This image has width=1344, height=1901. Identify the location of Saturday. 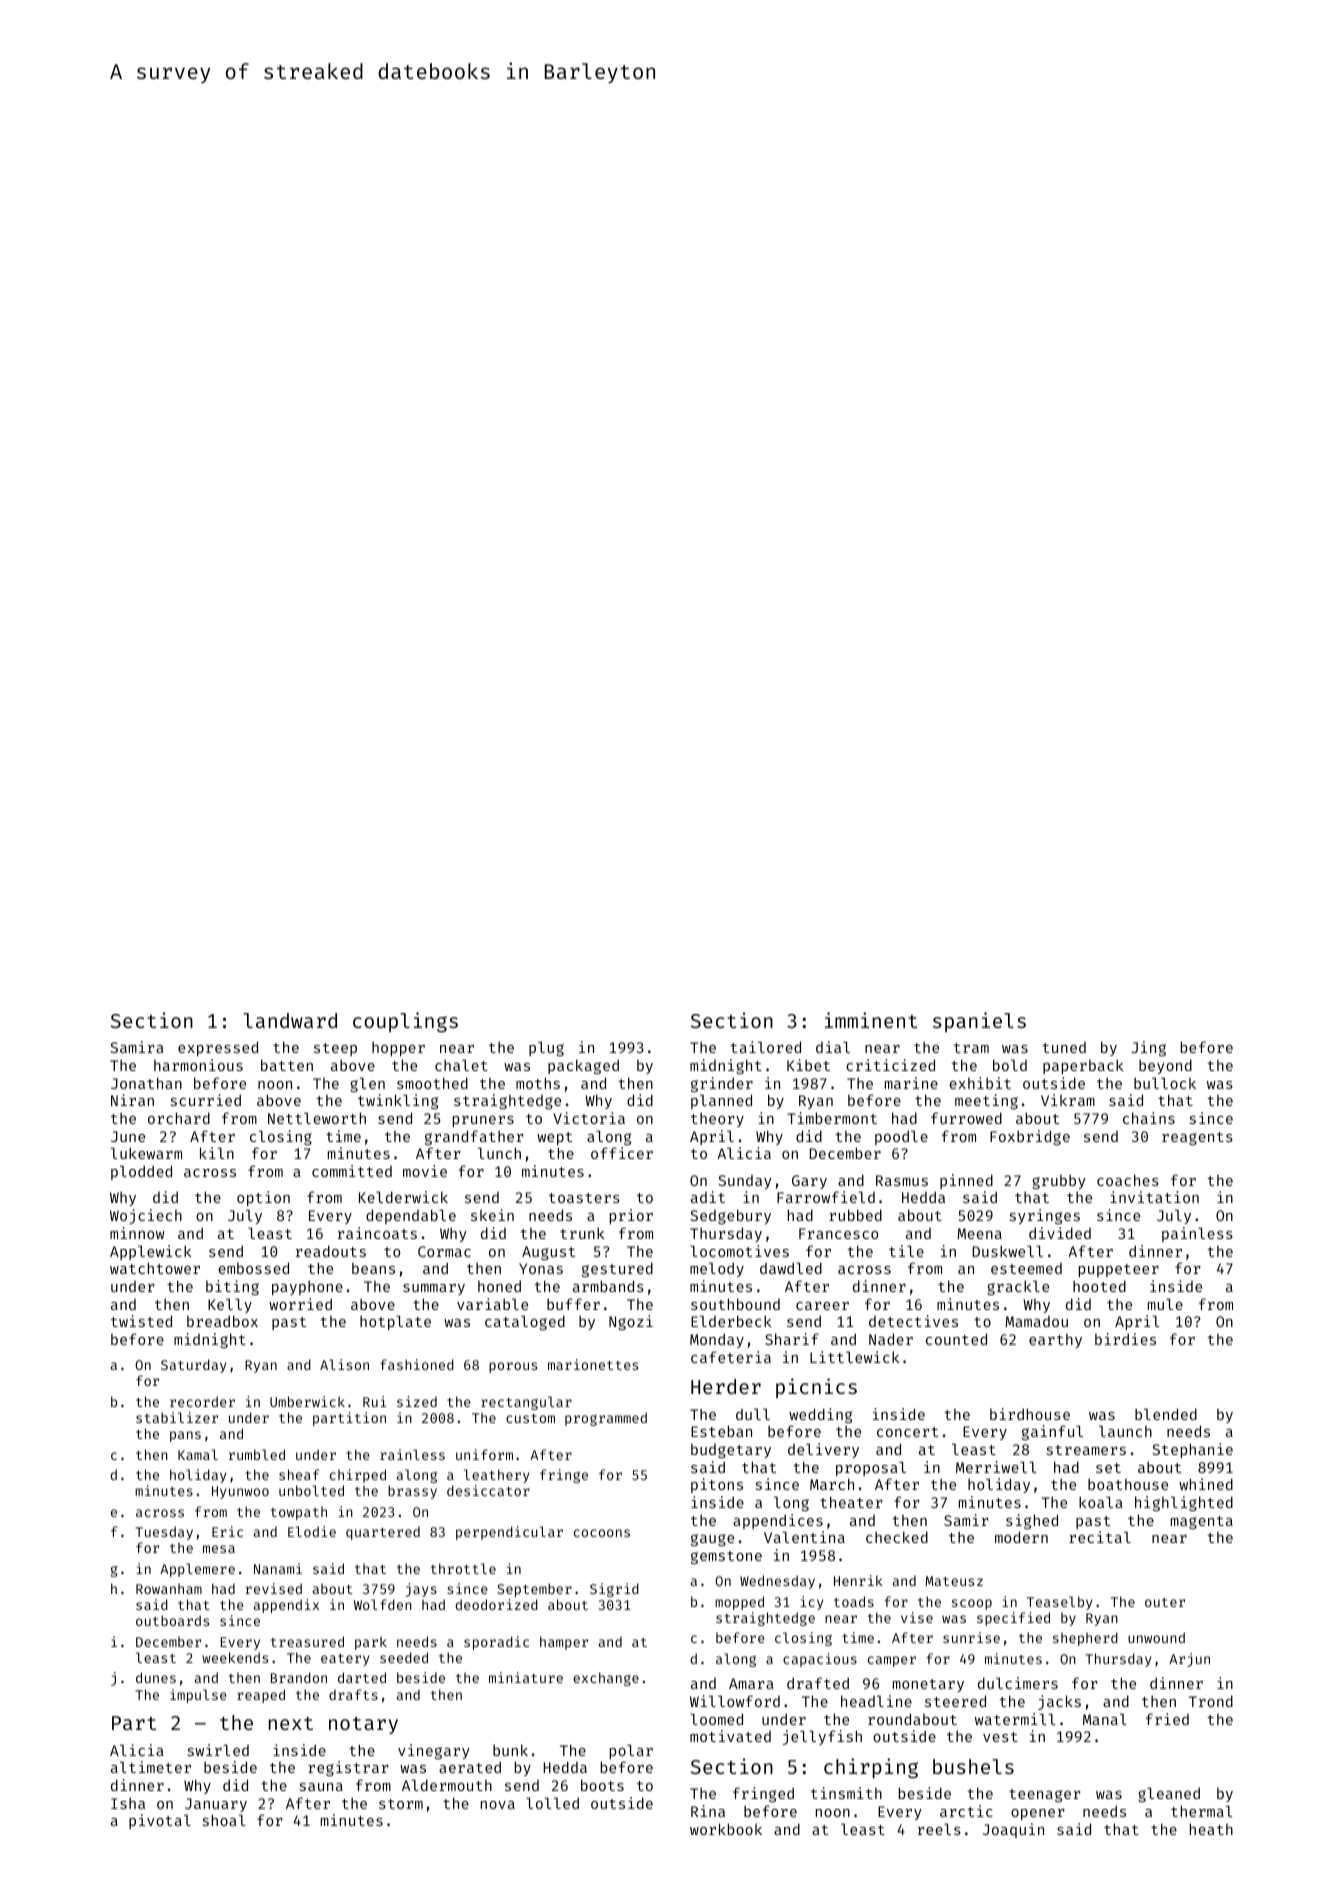
(193, 1366).
